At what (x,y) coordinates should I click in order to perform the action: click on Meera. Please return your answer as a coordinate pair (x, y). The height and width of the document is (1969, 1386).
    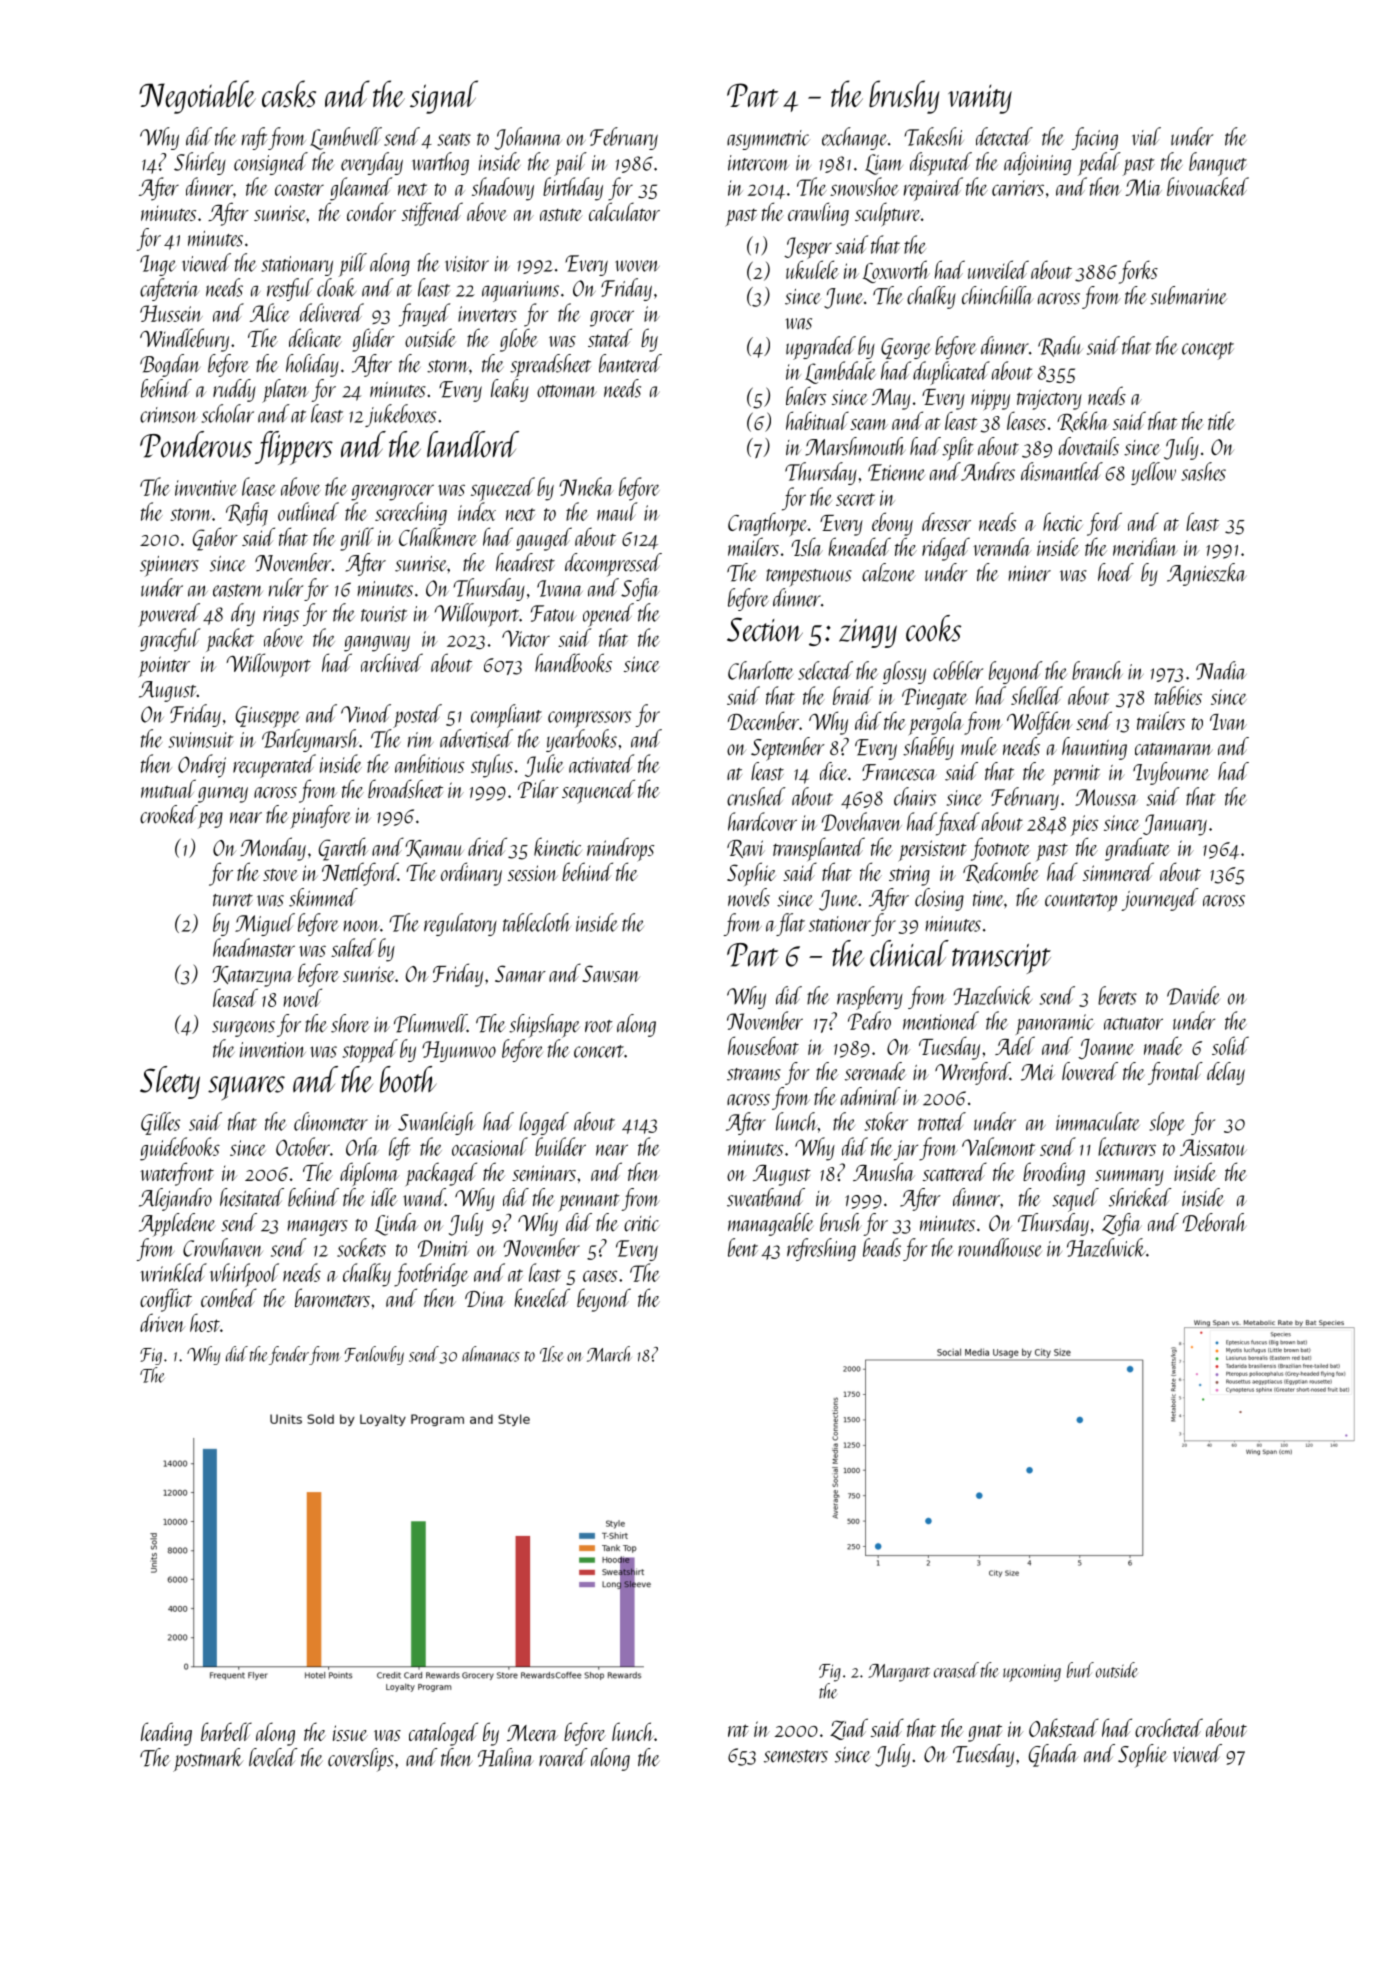
    Looking at the image, I should click on (532, 1732).
